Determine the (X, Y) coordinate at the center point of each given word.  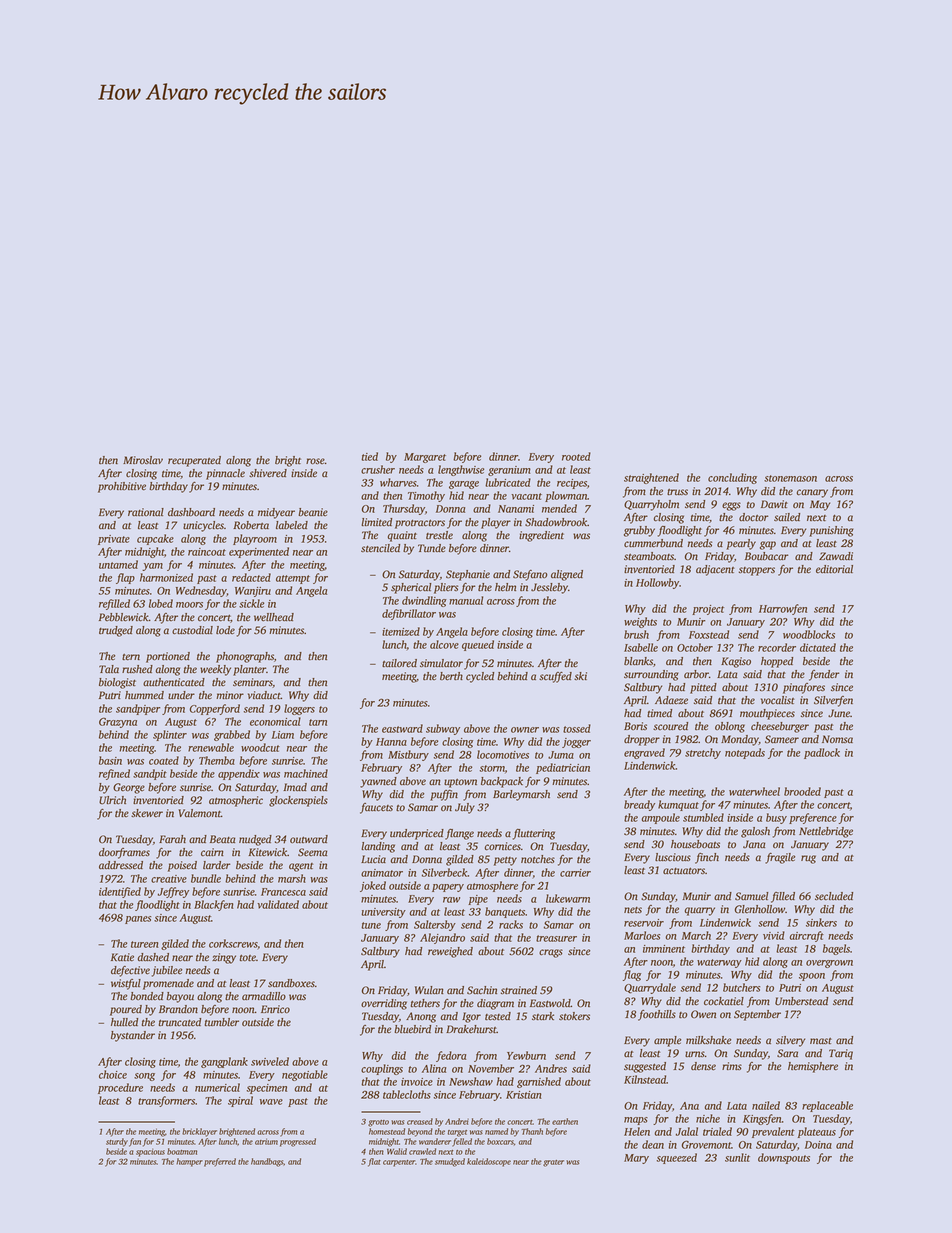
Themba (217, 760)
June (839, 713)
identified (120, 892)
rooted (576, 456)
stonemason (790, 478)
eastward (402, 728)
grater (553, 1163)
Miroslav (143, 460)
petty (505, 861)
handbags (267, 1162)
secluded (834, 896)
